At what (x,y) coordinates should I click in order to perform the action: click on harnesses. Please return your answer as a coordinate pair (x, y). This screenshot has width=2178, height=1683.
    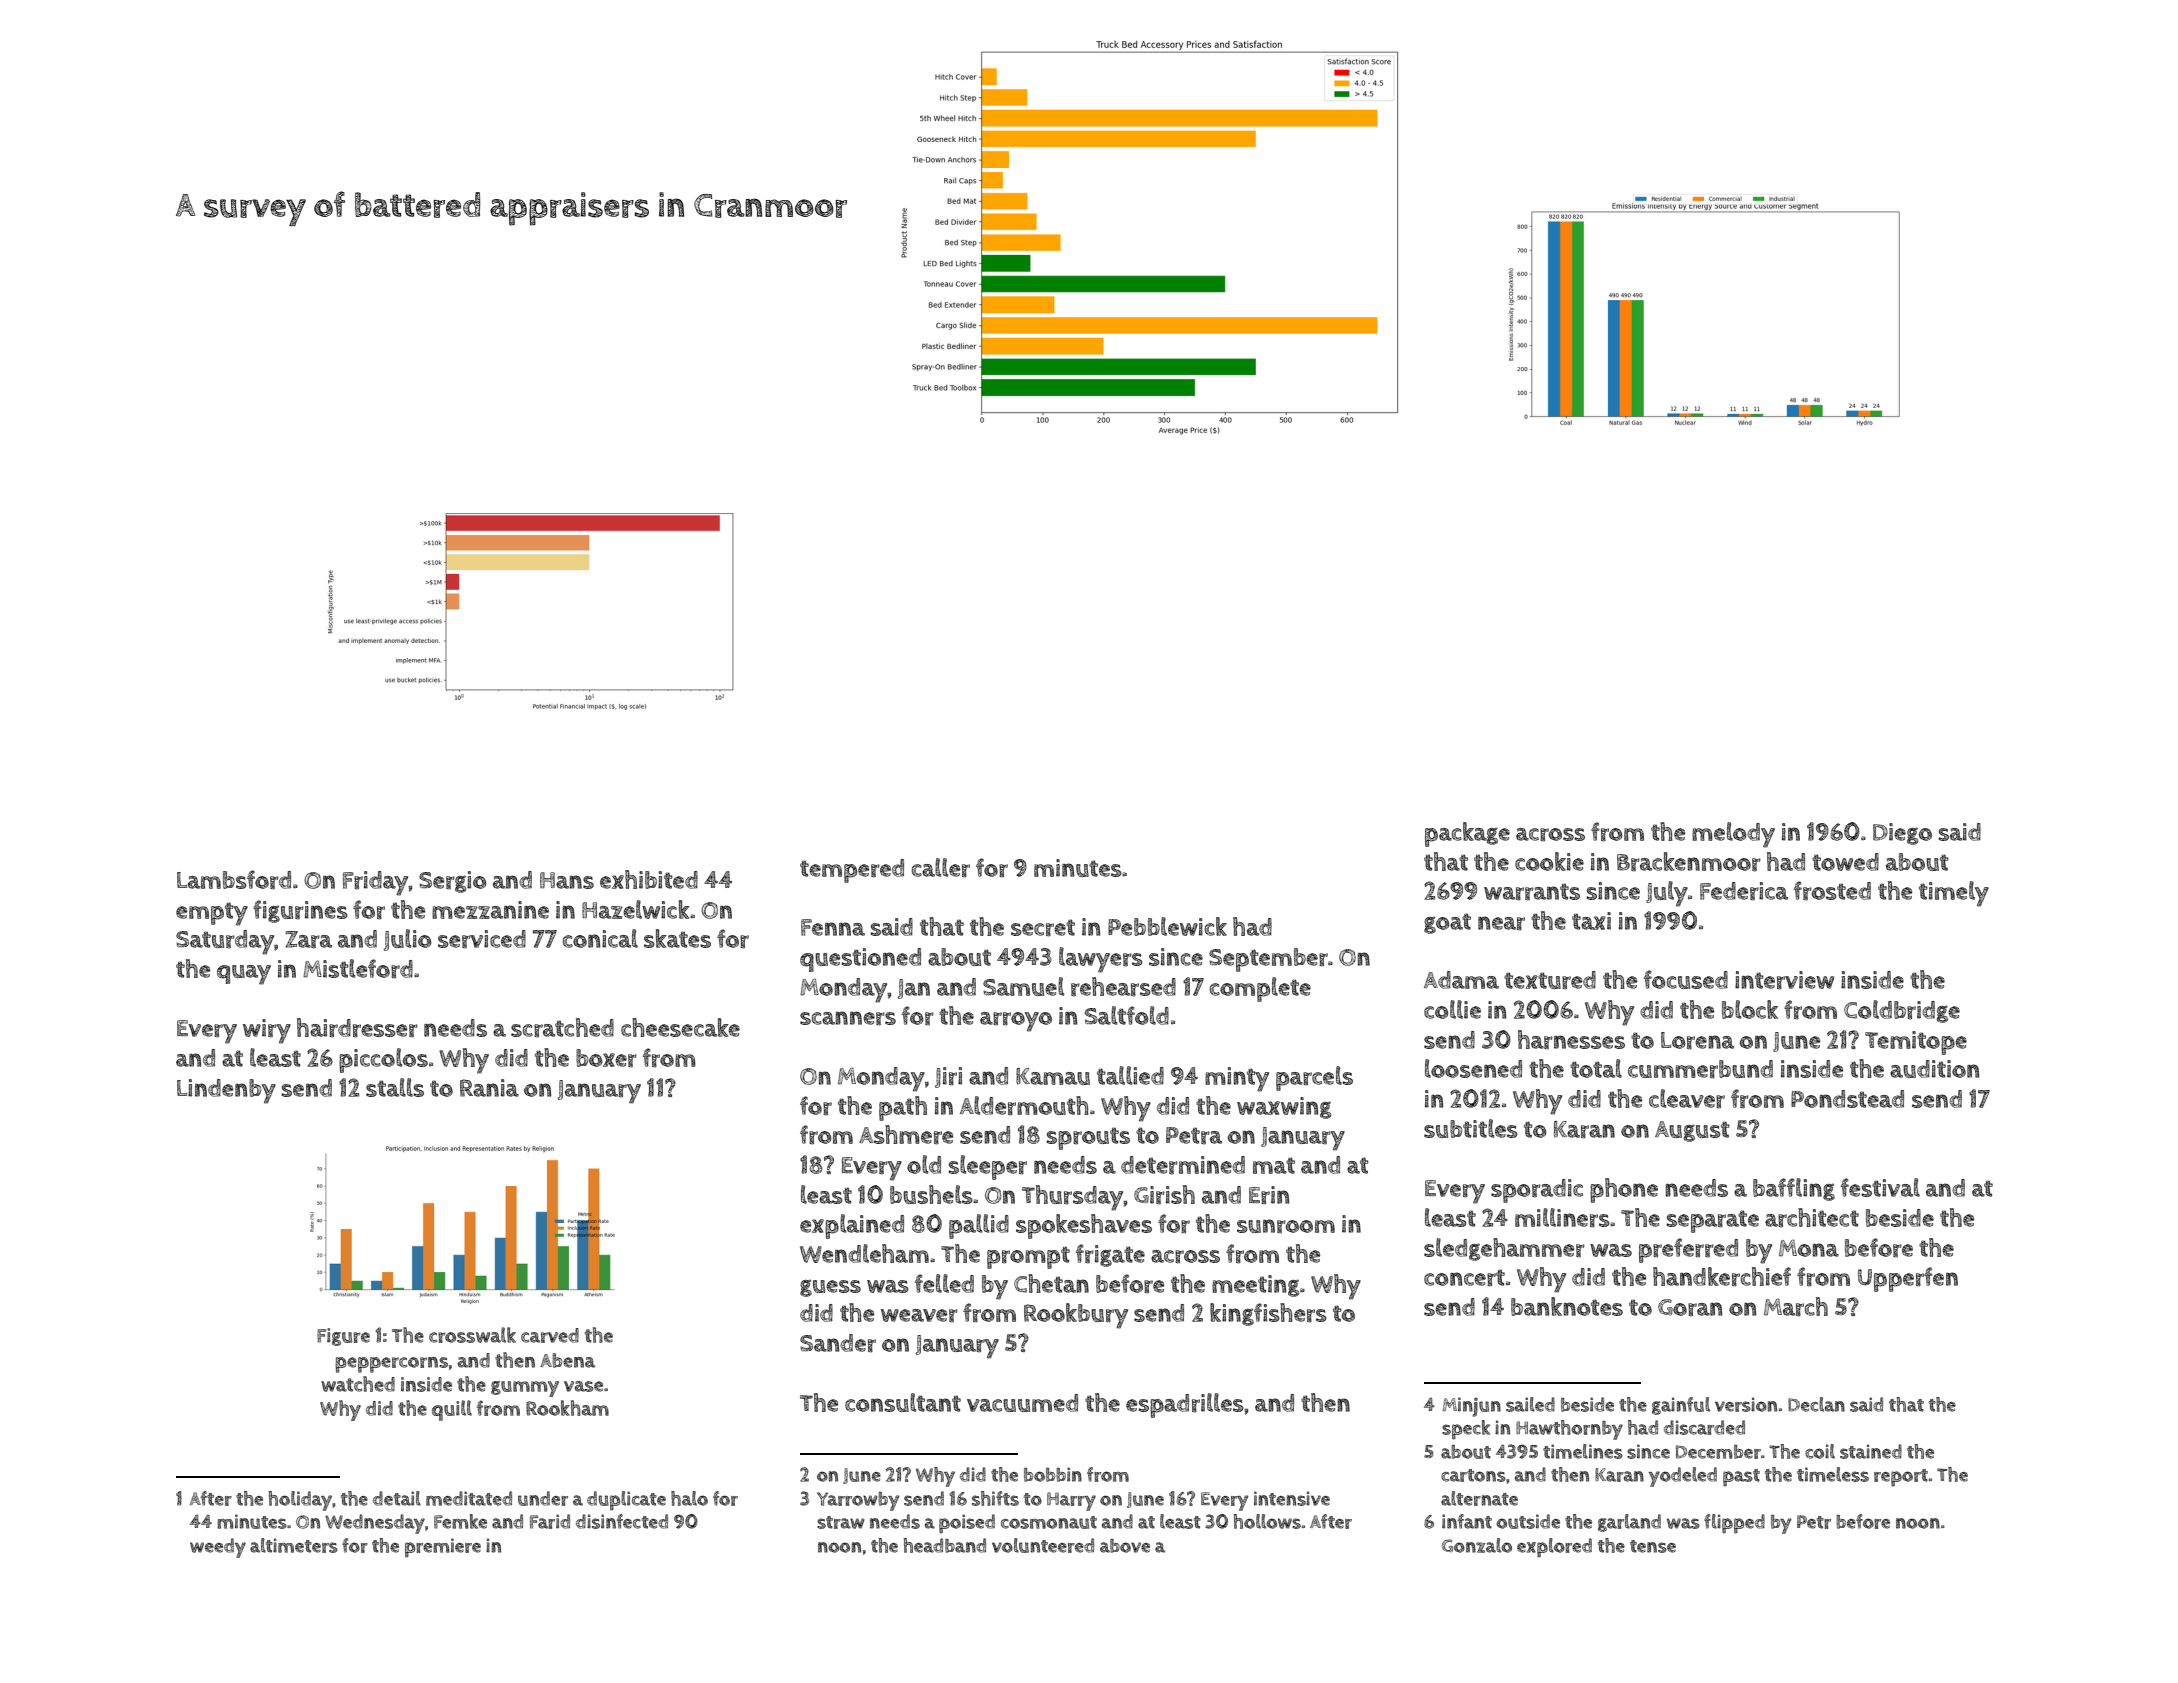
    Looking at the image, I should click on (1571, 1039).
